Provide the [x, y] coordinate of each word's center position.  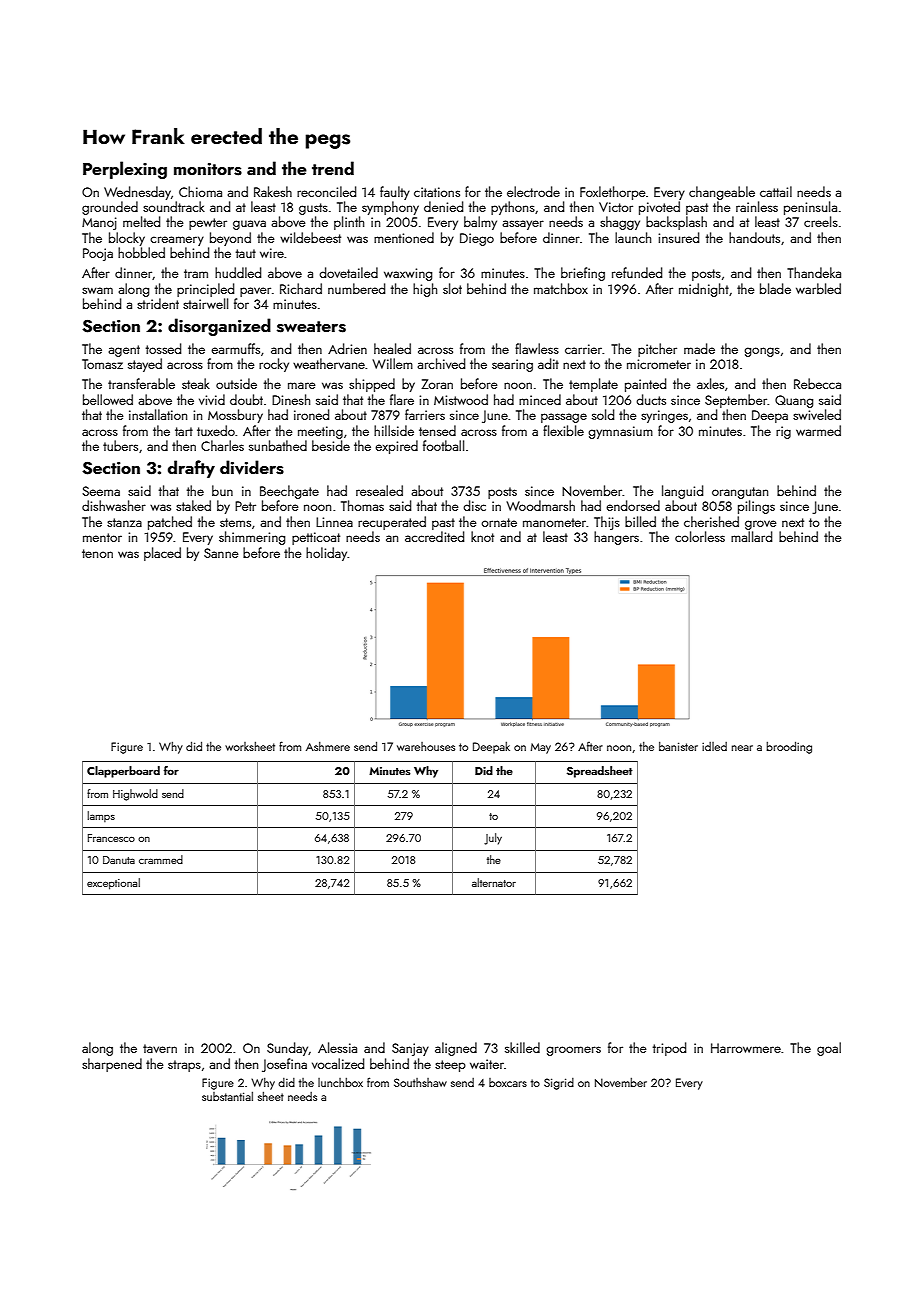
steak [196, 383]
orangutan [740, 493]
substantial [227, 1096]
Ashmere [328, 746]
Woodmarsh [540, 505]
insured [678, 237]
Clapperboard [123, 772]
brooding [789, 747]
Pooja [98, 254]
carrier [583, 349]
